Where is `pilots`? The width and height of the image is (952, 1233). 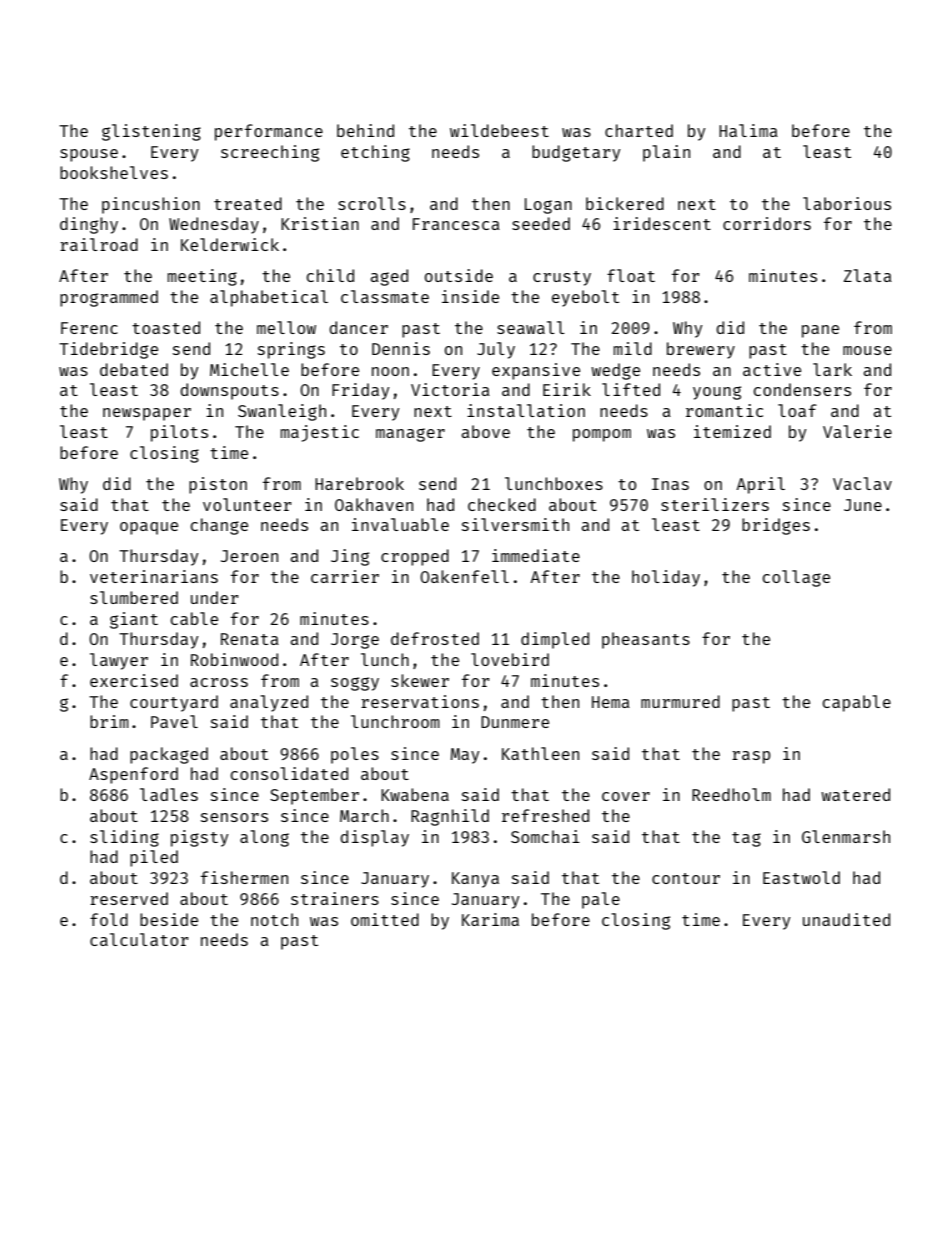 pilots is located at coordinates (179, 433).
